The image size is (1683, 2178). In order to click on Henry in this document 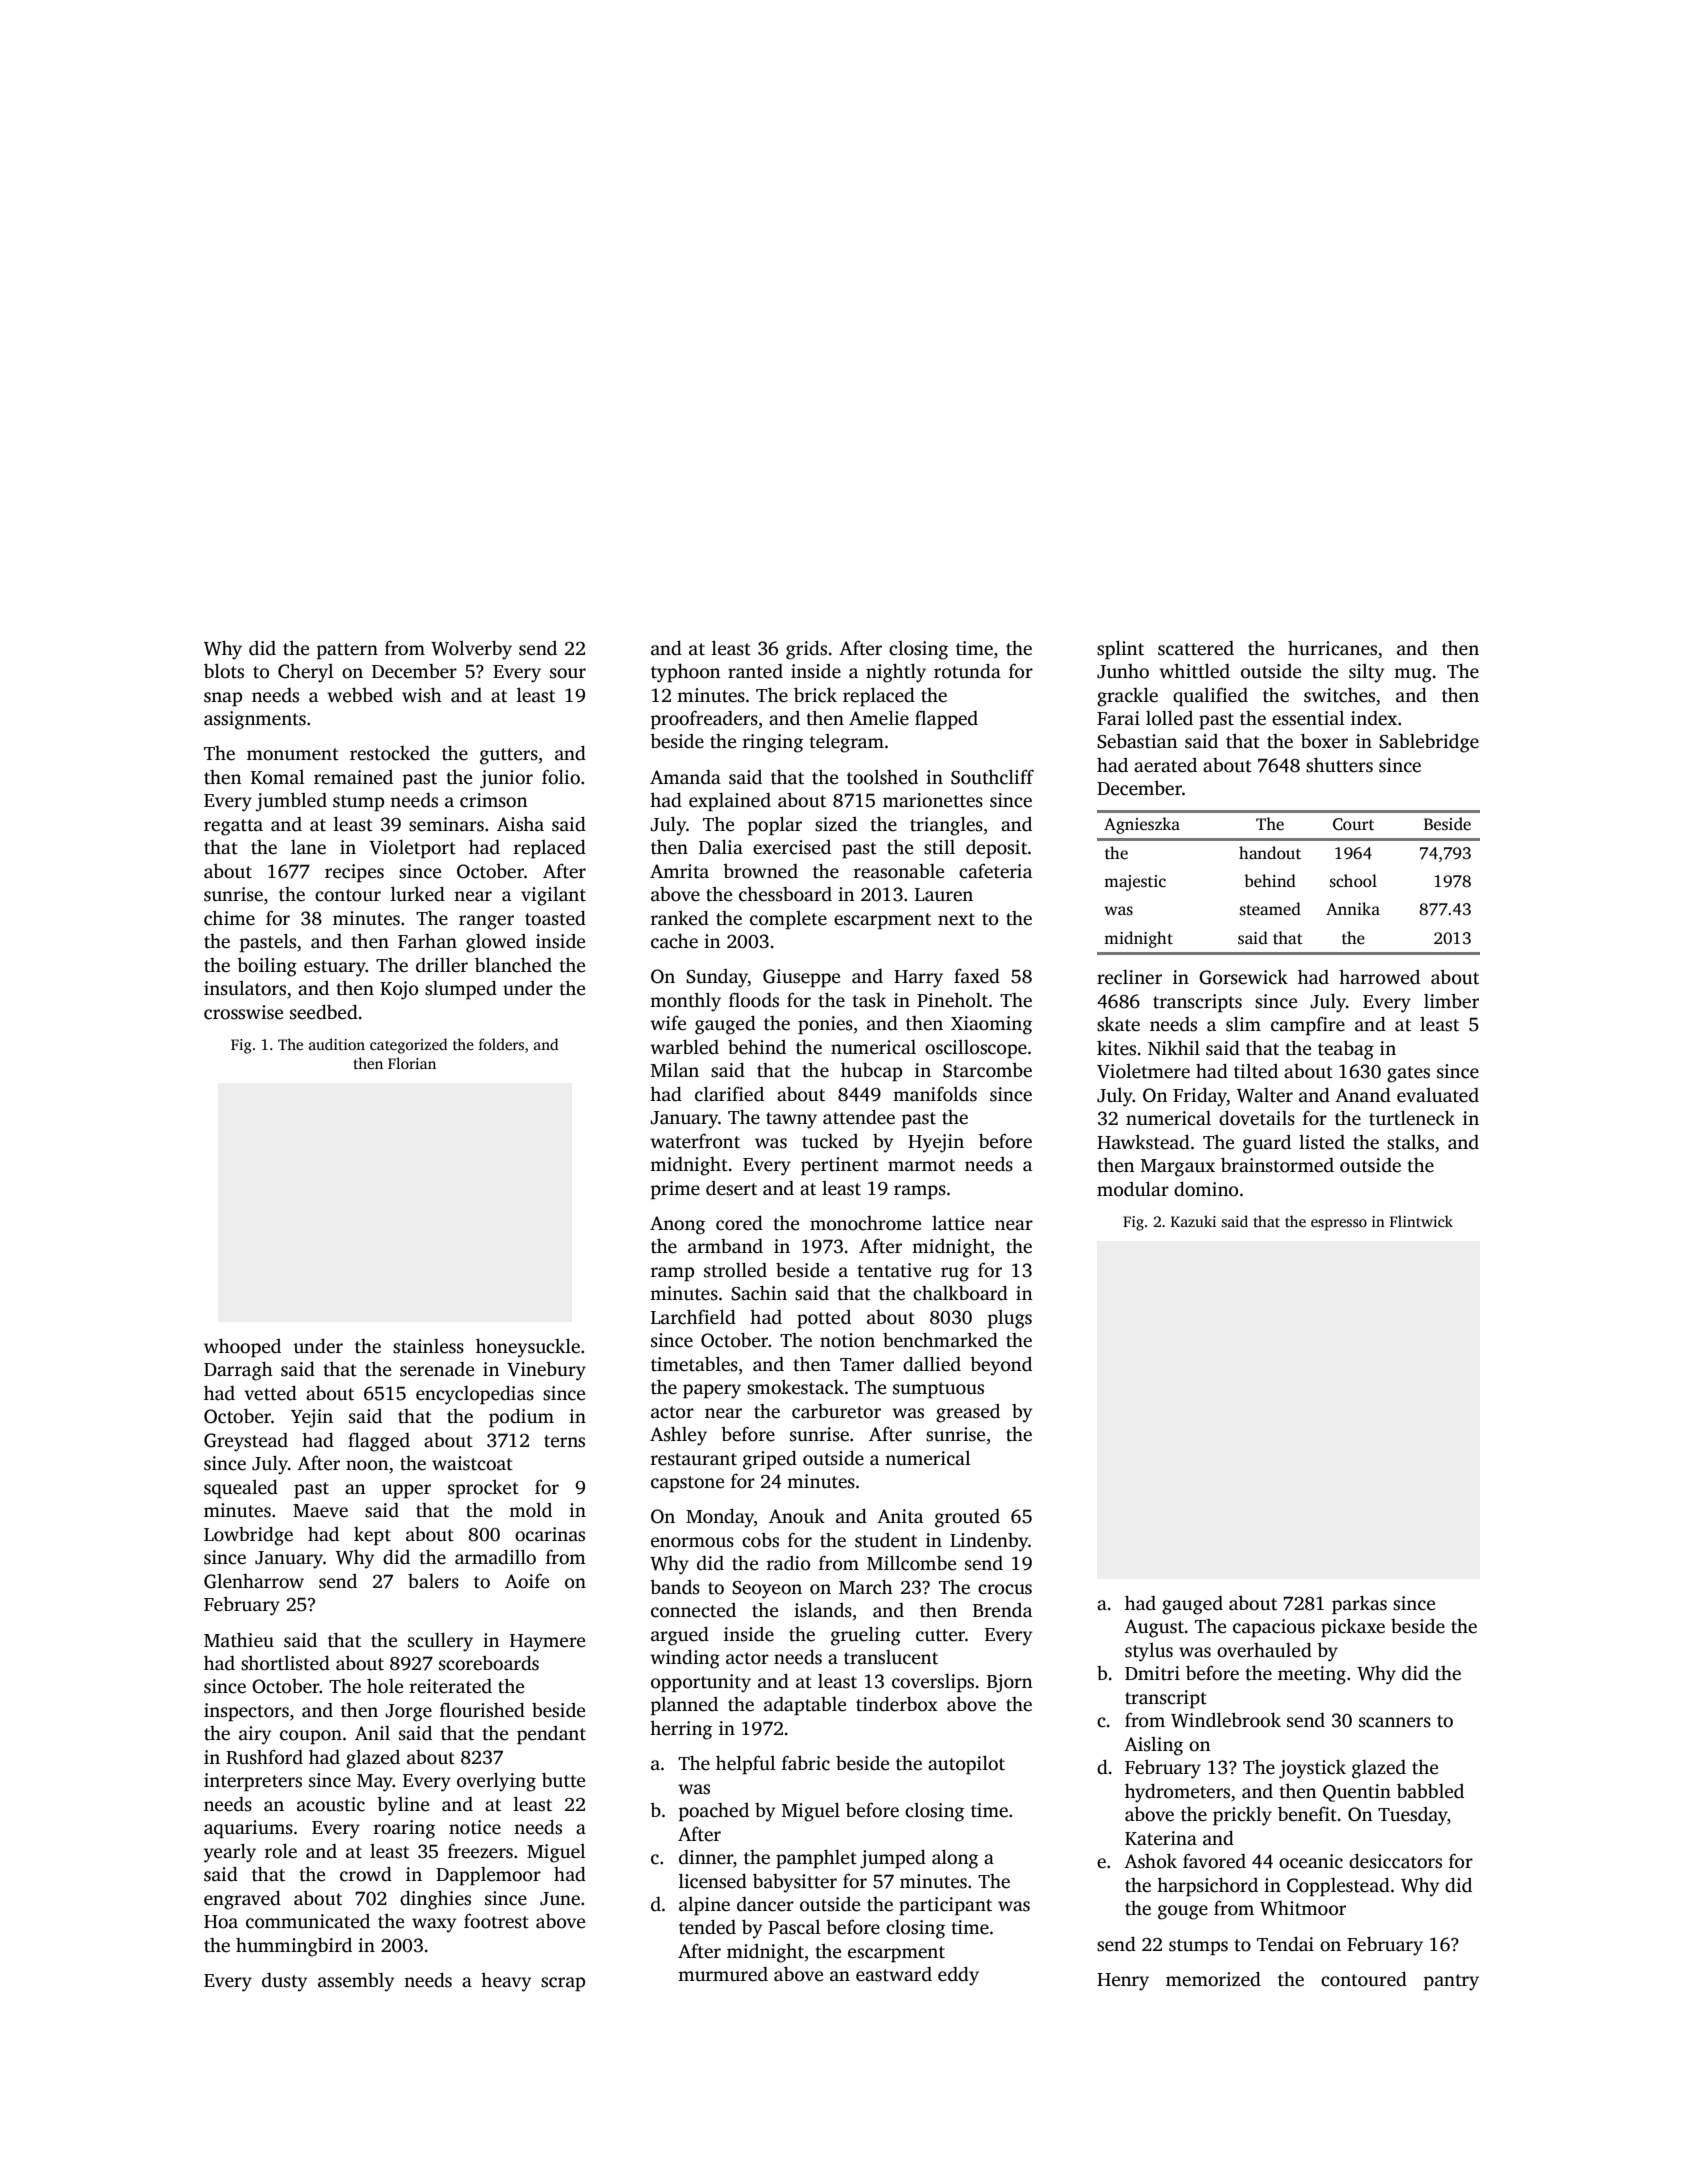, I will do `click(1123, 1982)`.
